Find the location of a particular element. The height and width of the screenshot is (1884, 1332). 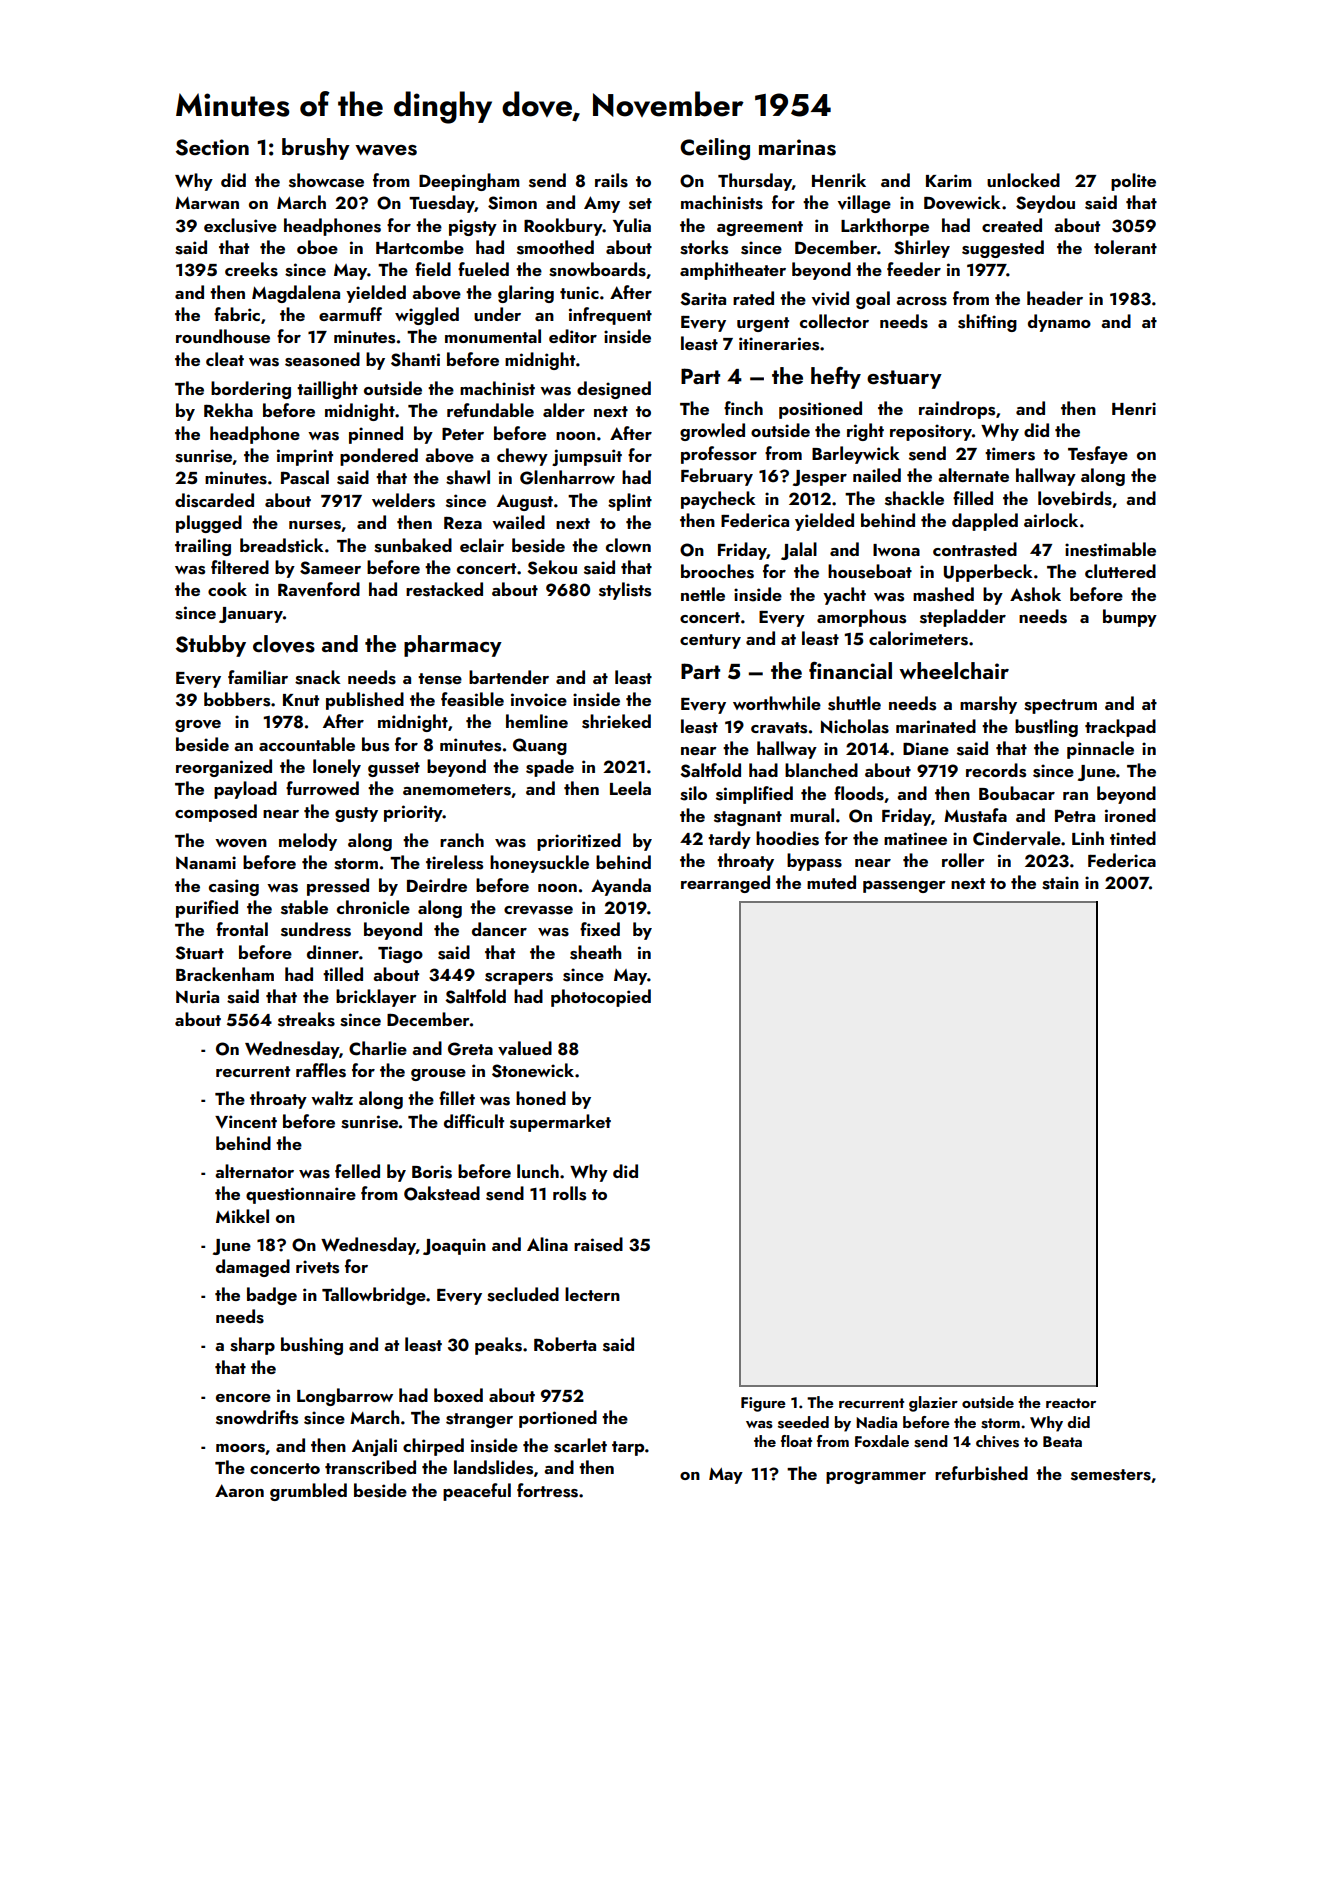

grumbled is located at coordinates (308, 1492).
